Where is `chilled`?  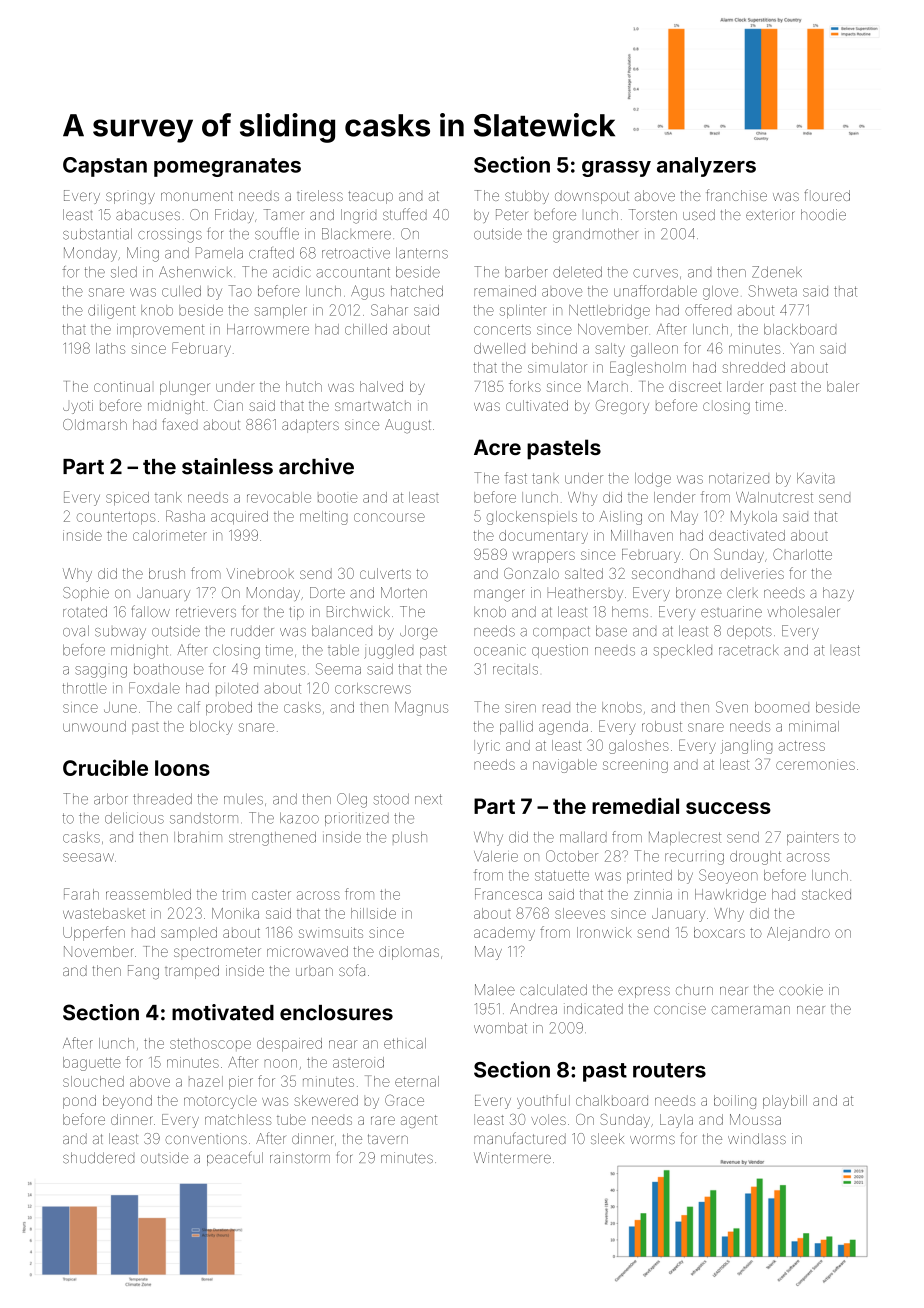
chilled is located at coordinates (366, 329).
